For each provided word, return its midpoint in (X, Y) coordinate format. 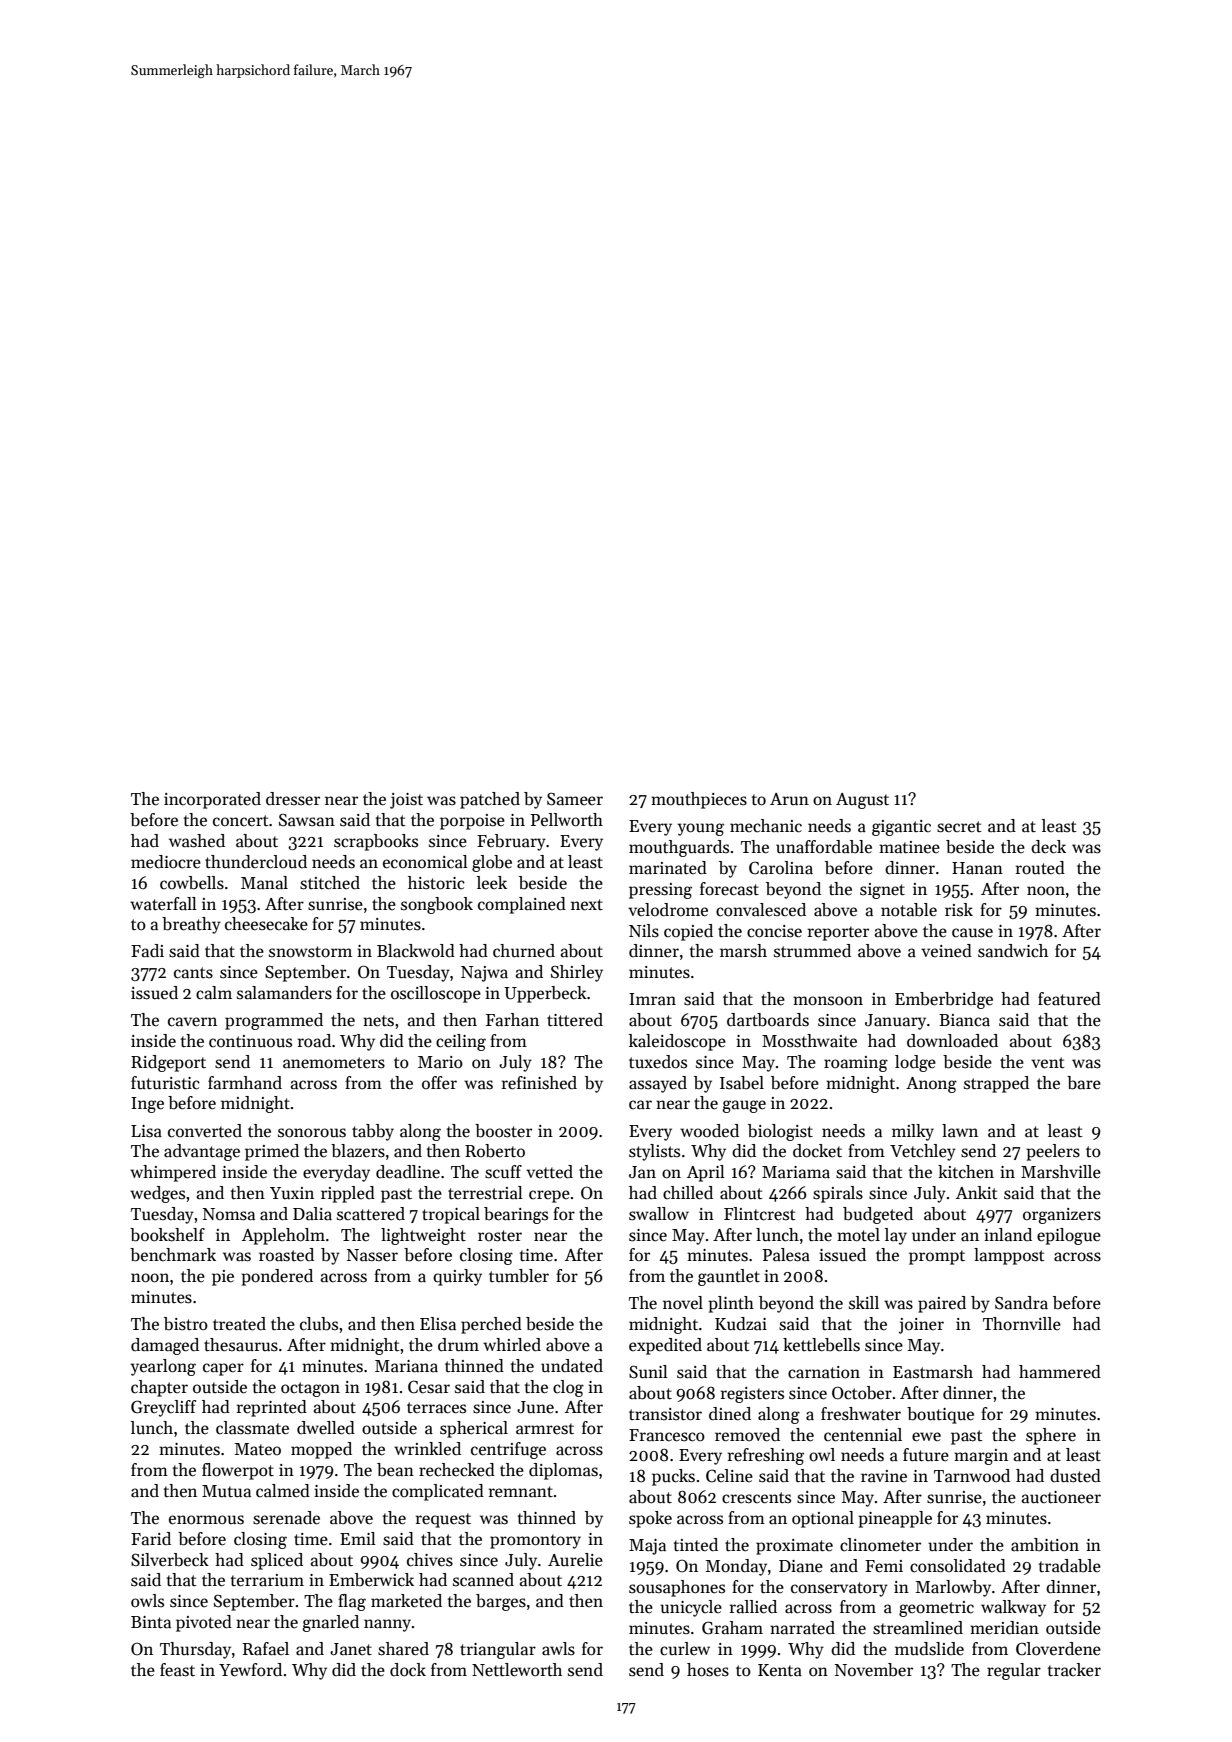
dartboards (768, 1020)
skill (864, 1302)
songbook (437, 905)
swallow (659, 1214)
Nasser (372, 1255)
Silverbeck (170, 1560)
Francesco (667, 1435)
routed (1040, 868)
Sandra (1021, 1303)
